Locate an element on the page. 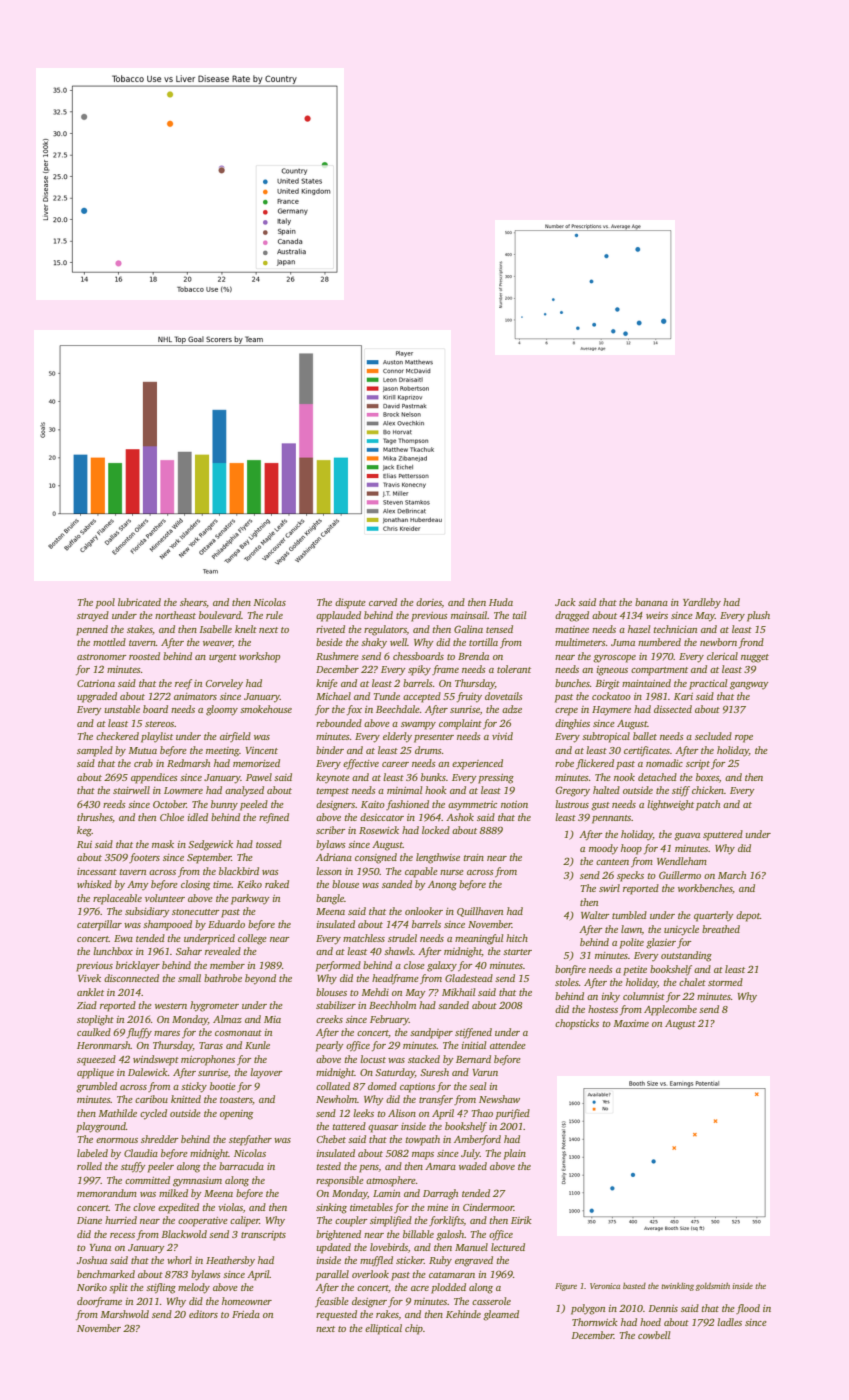 This page has width=849, height=1400. breathed is located at coordinates (721, 929).
